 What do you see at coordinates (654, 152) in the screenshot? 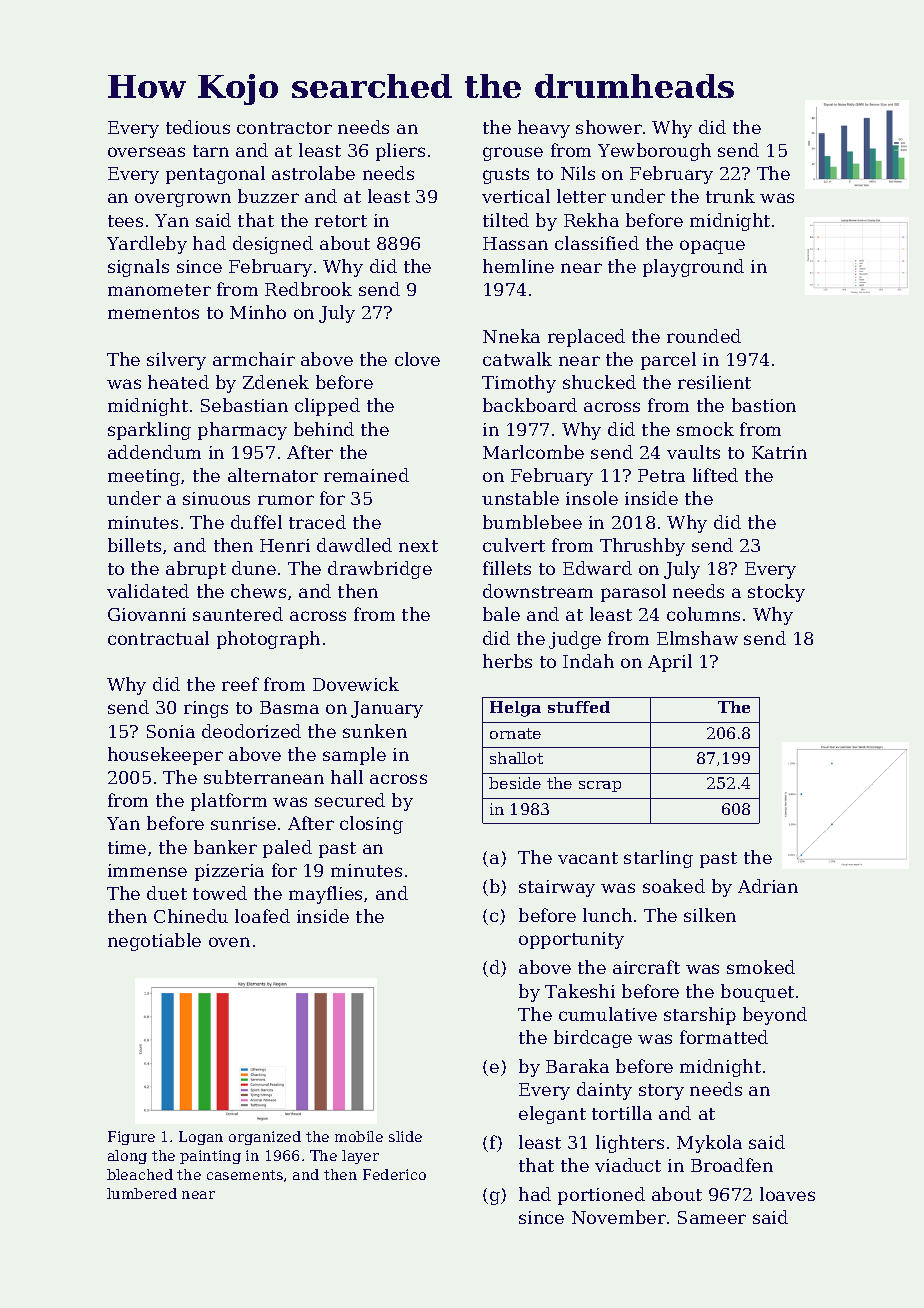
I see `Yewborough` at bounding box center [654, 152].
